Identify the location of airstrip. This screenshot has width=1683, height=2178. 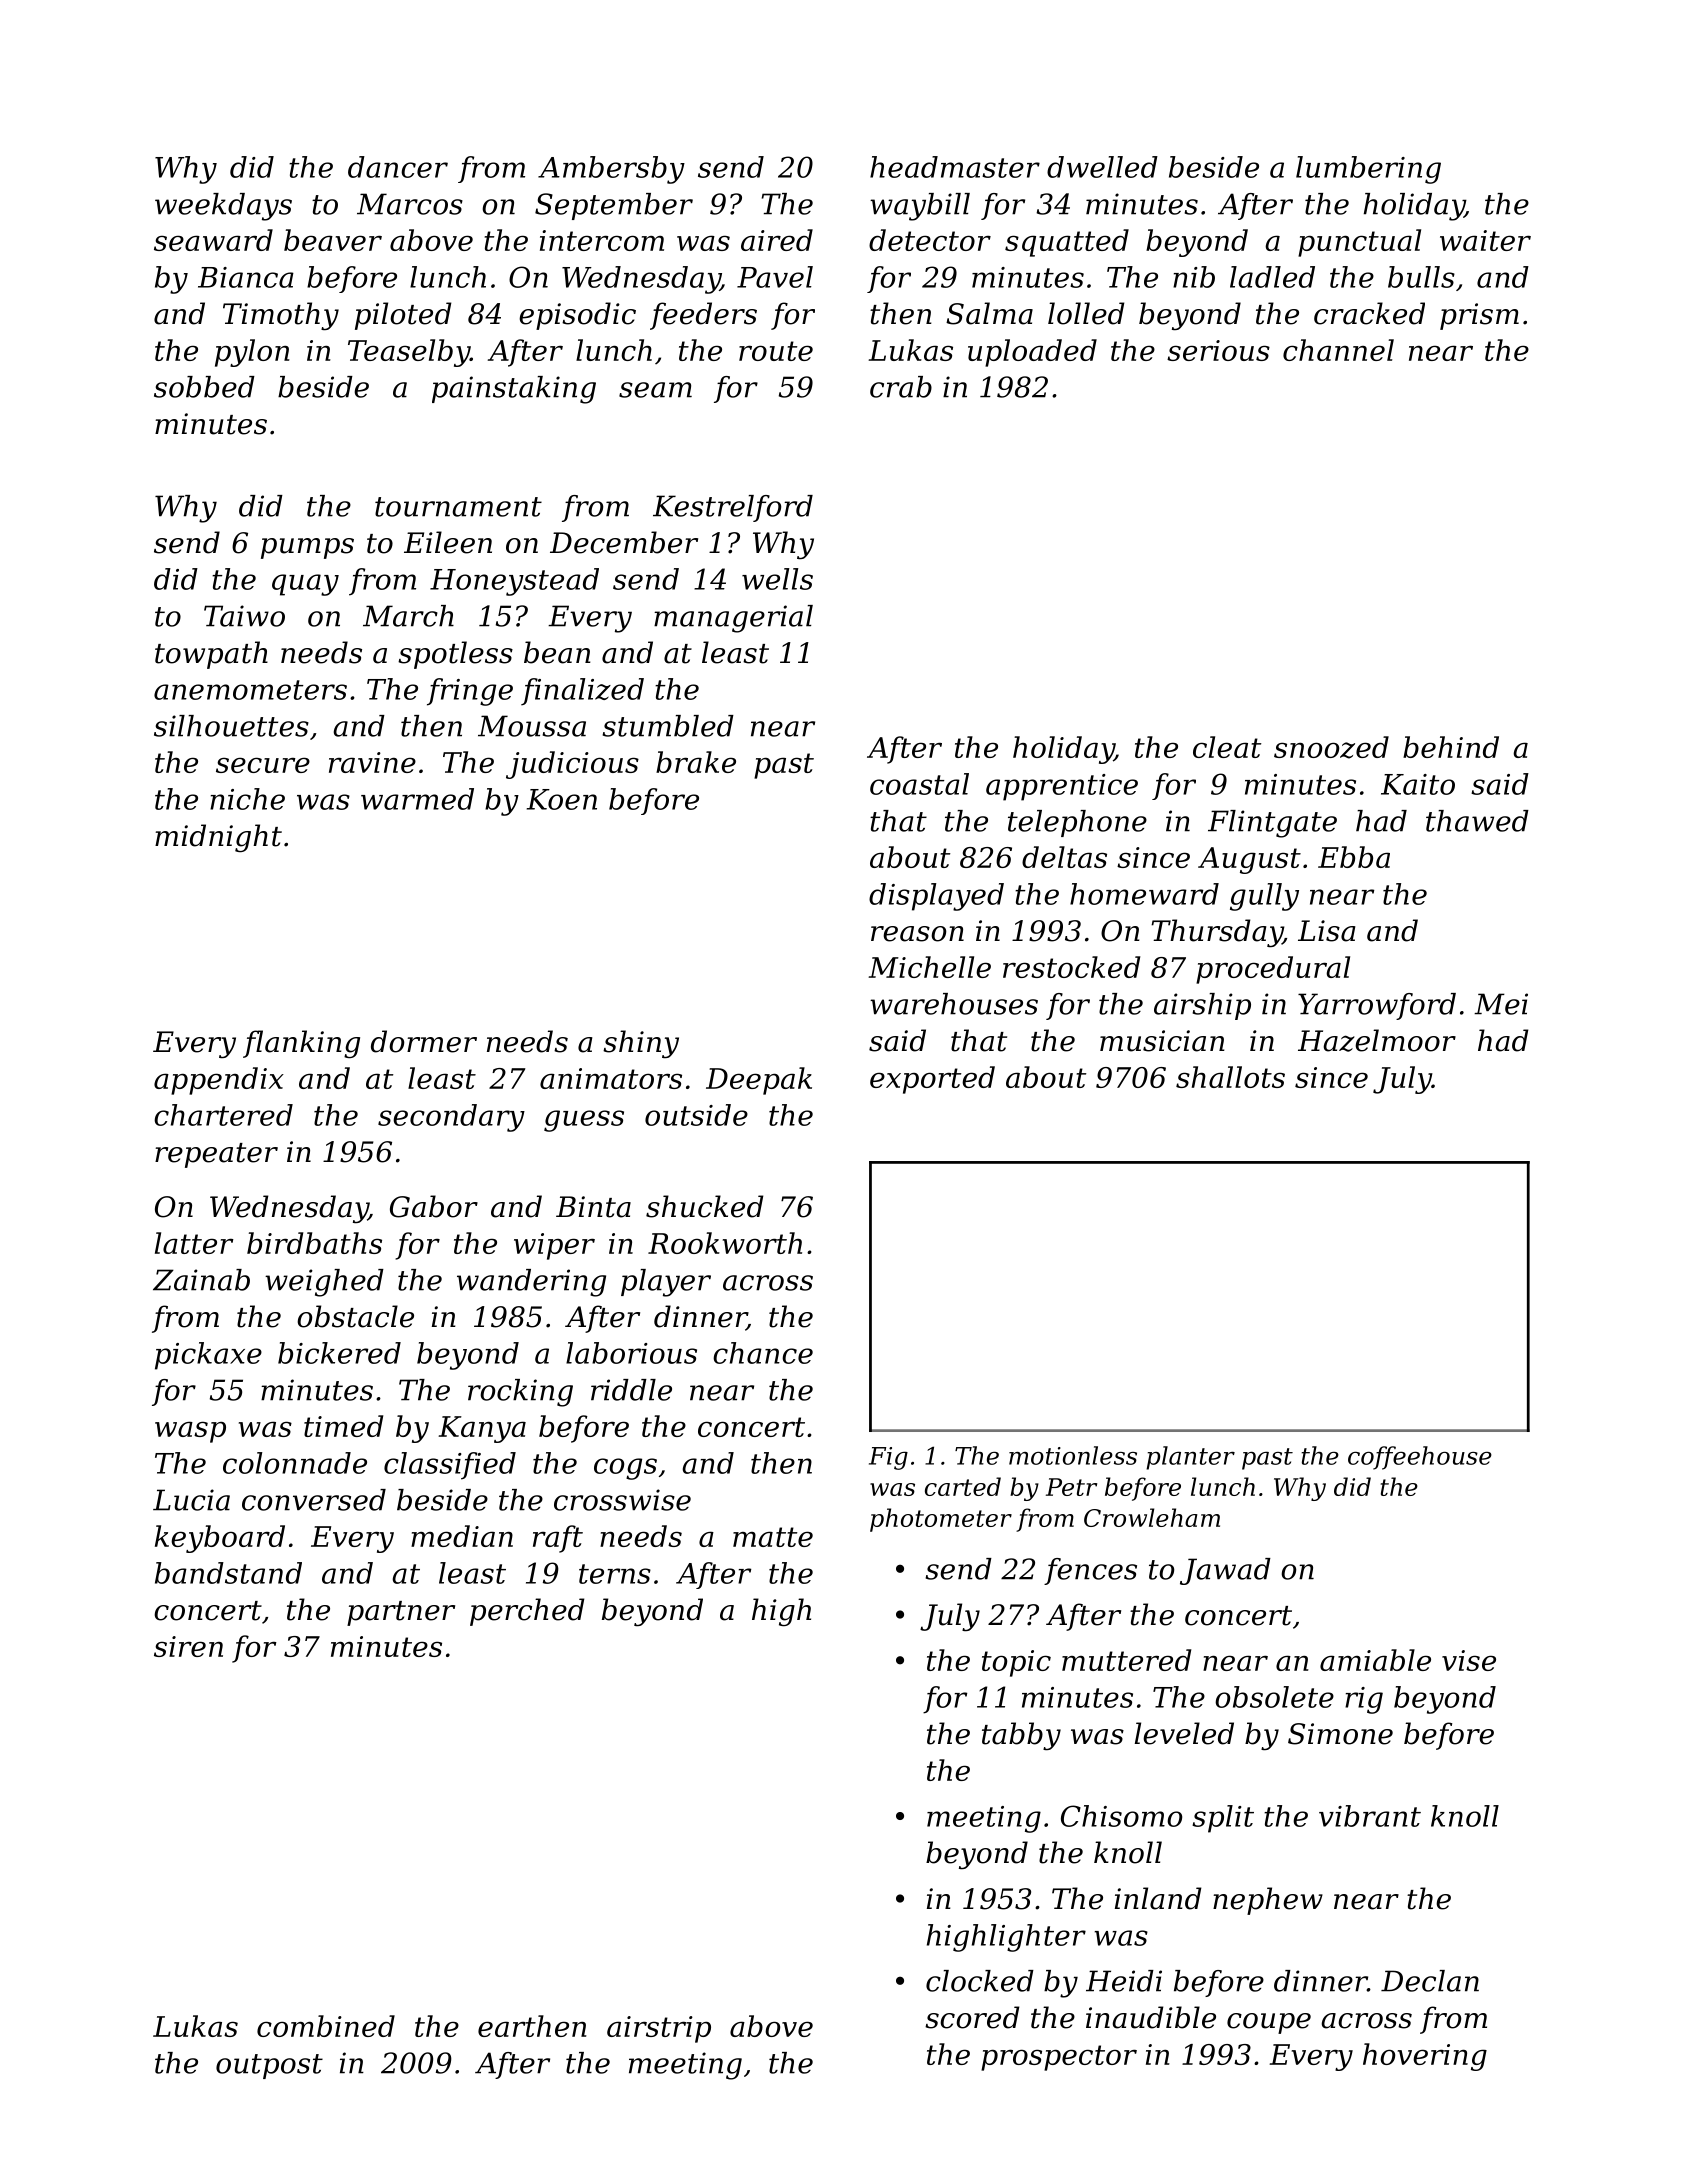
(659, 2029).
